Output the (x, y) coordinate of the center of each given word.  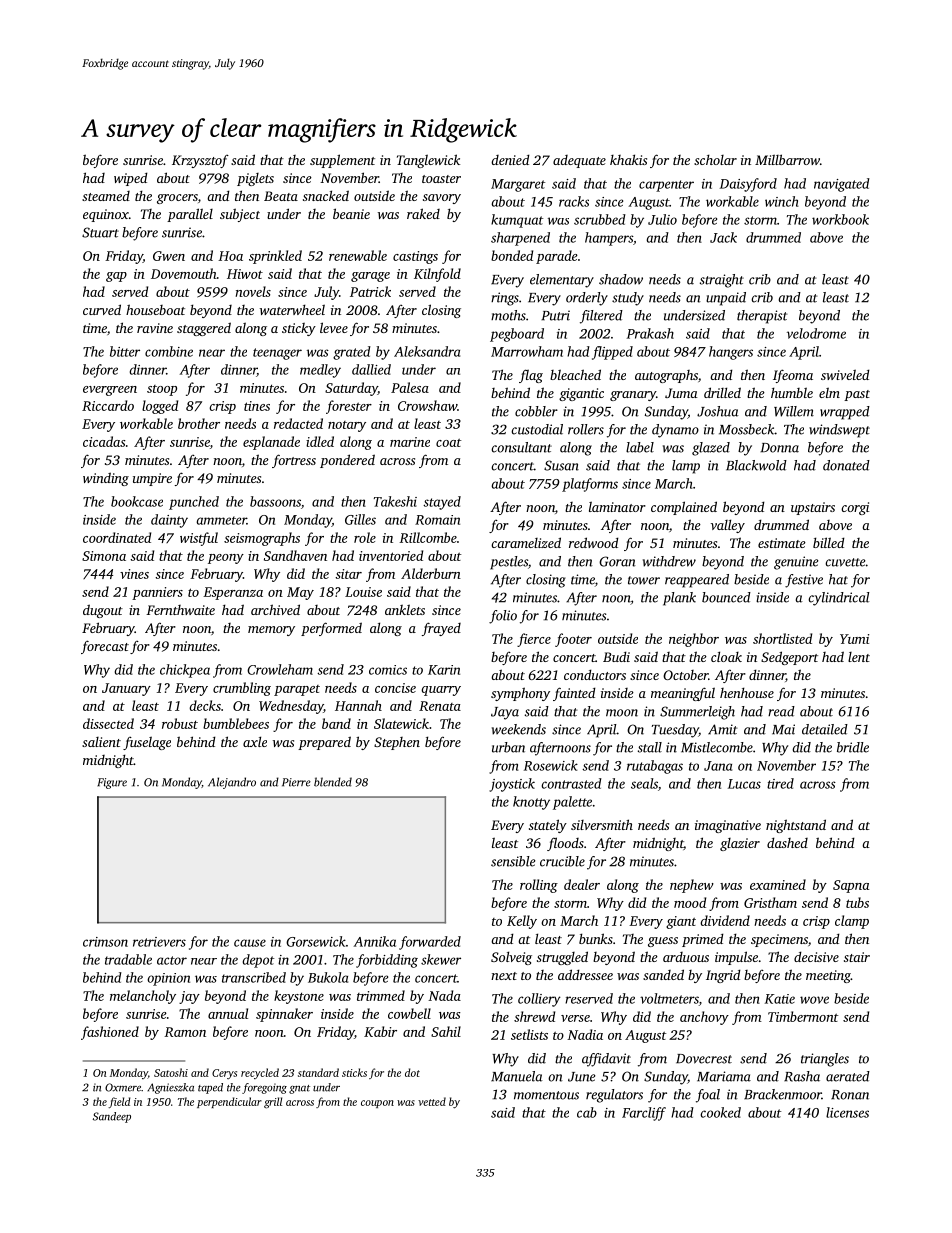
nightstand (796, 826)
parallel (190, 215)
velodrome (816, 333)
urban (508, 747)
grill (273, 1103)
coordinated (117, 537)
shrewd (534, 1016)
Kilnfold (437, 275)
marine (410, 442)
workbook (840, 219)
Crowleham (280, 669)
